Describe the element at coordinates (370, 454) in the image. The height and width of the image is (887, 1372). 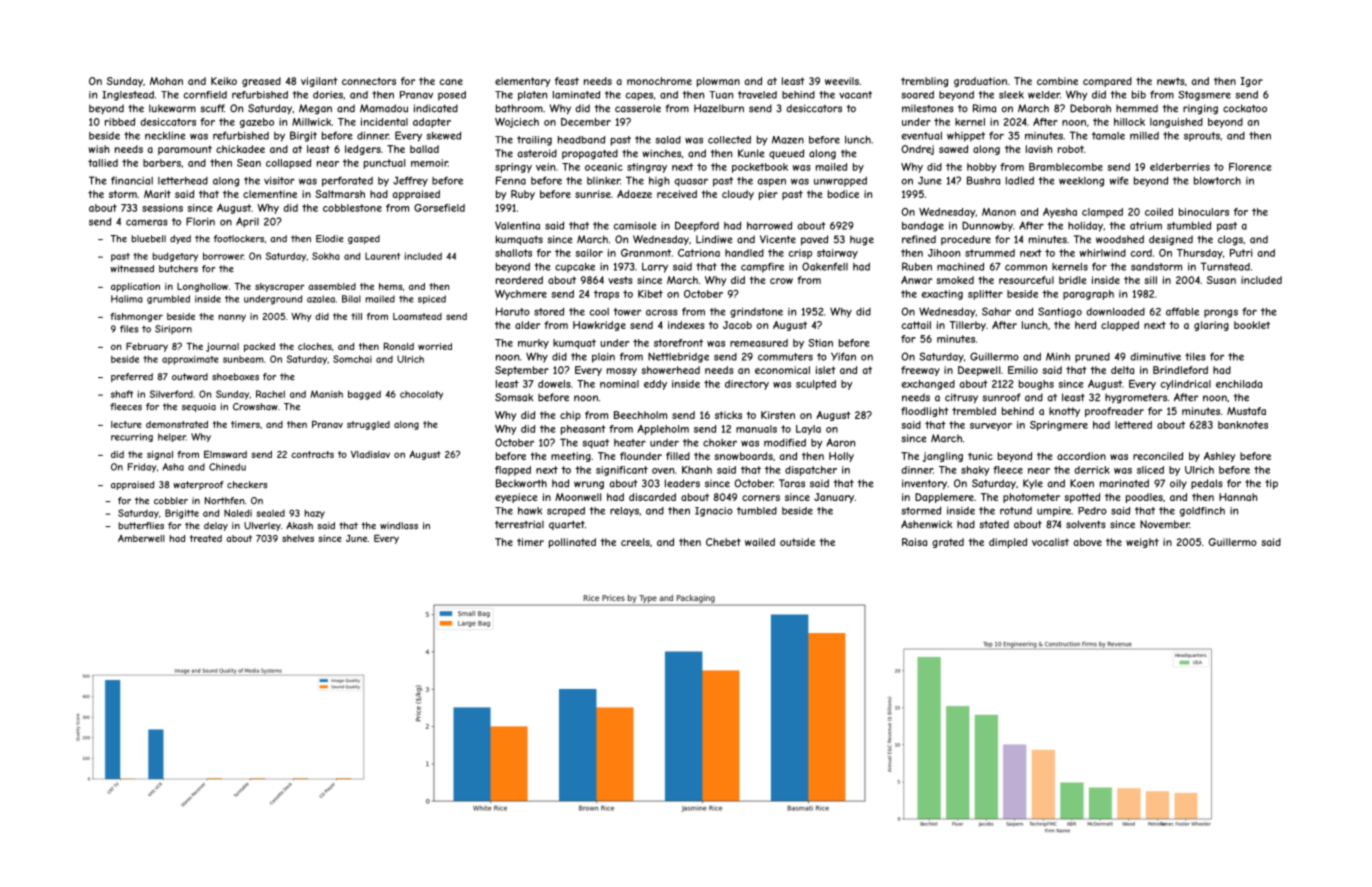
I see `Vladislav` at that location.
